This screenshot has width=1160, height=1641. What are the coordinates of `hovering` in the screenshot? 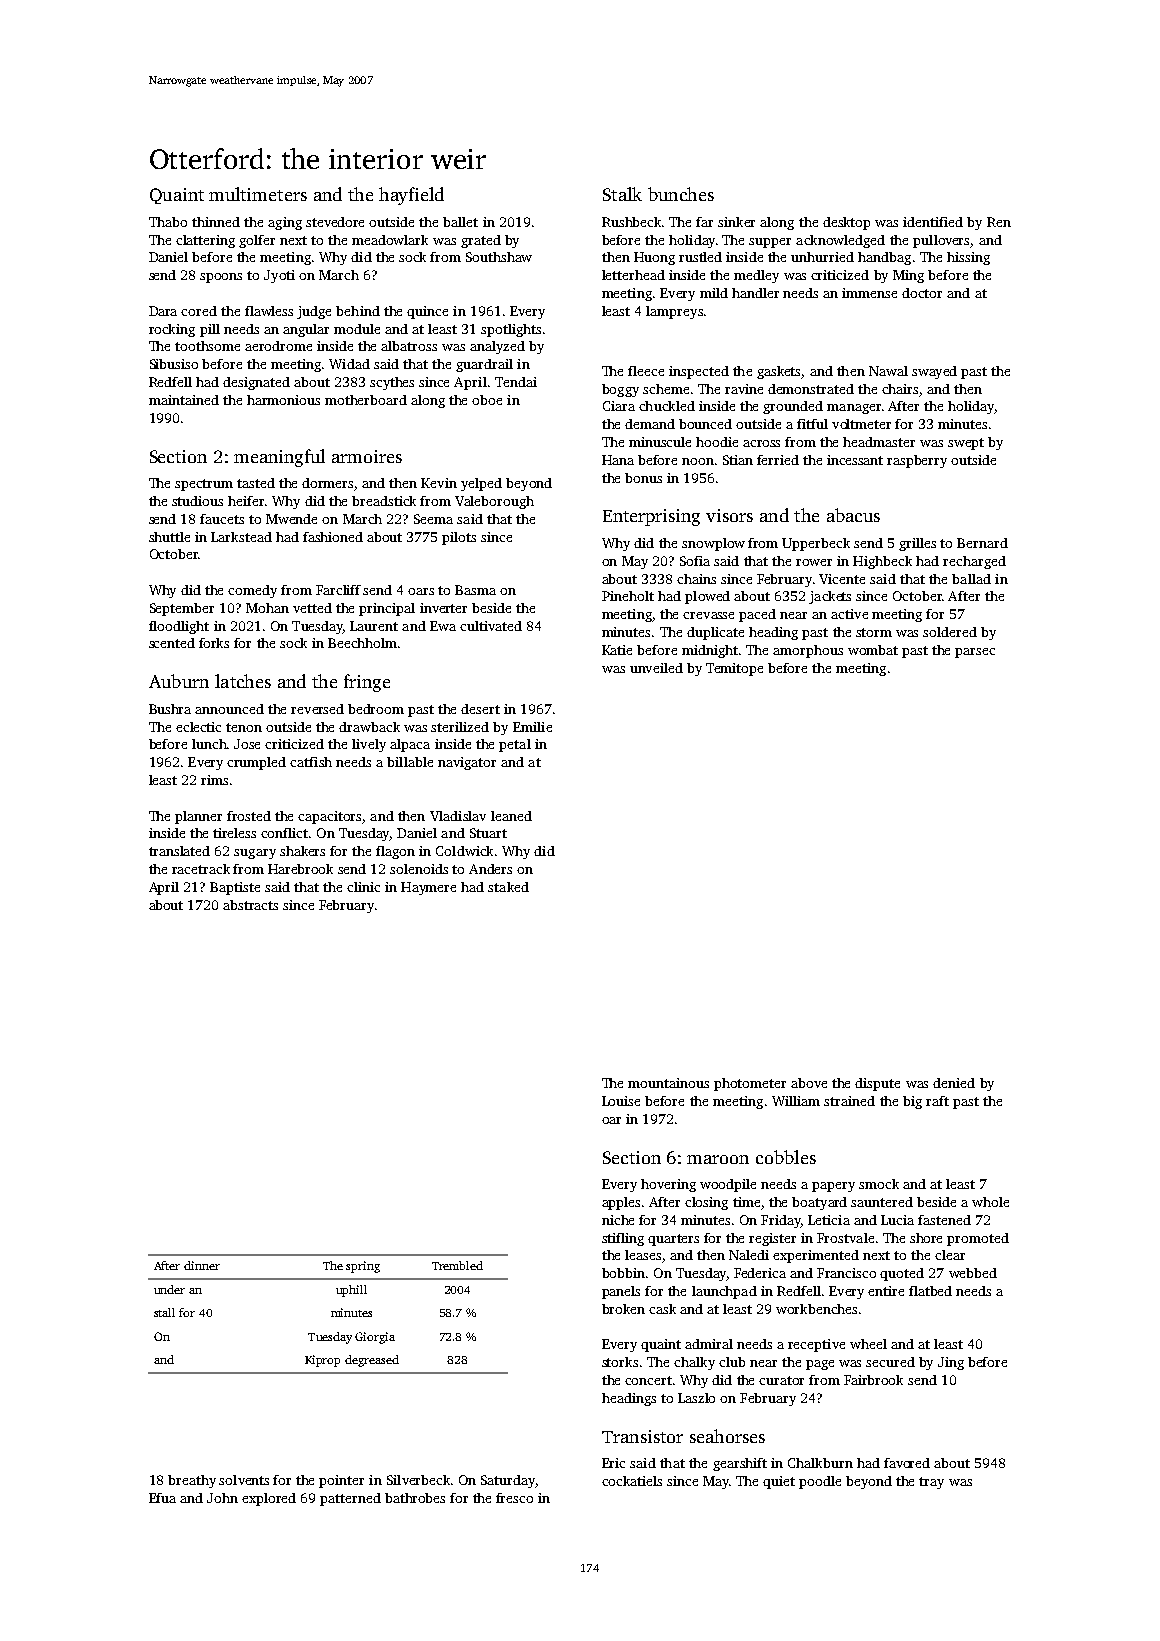 It's located at (668, 1185).
